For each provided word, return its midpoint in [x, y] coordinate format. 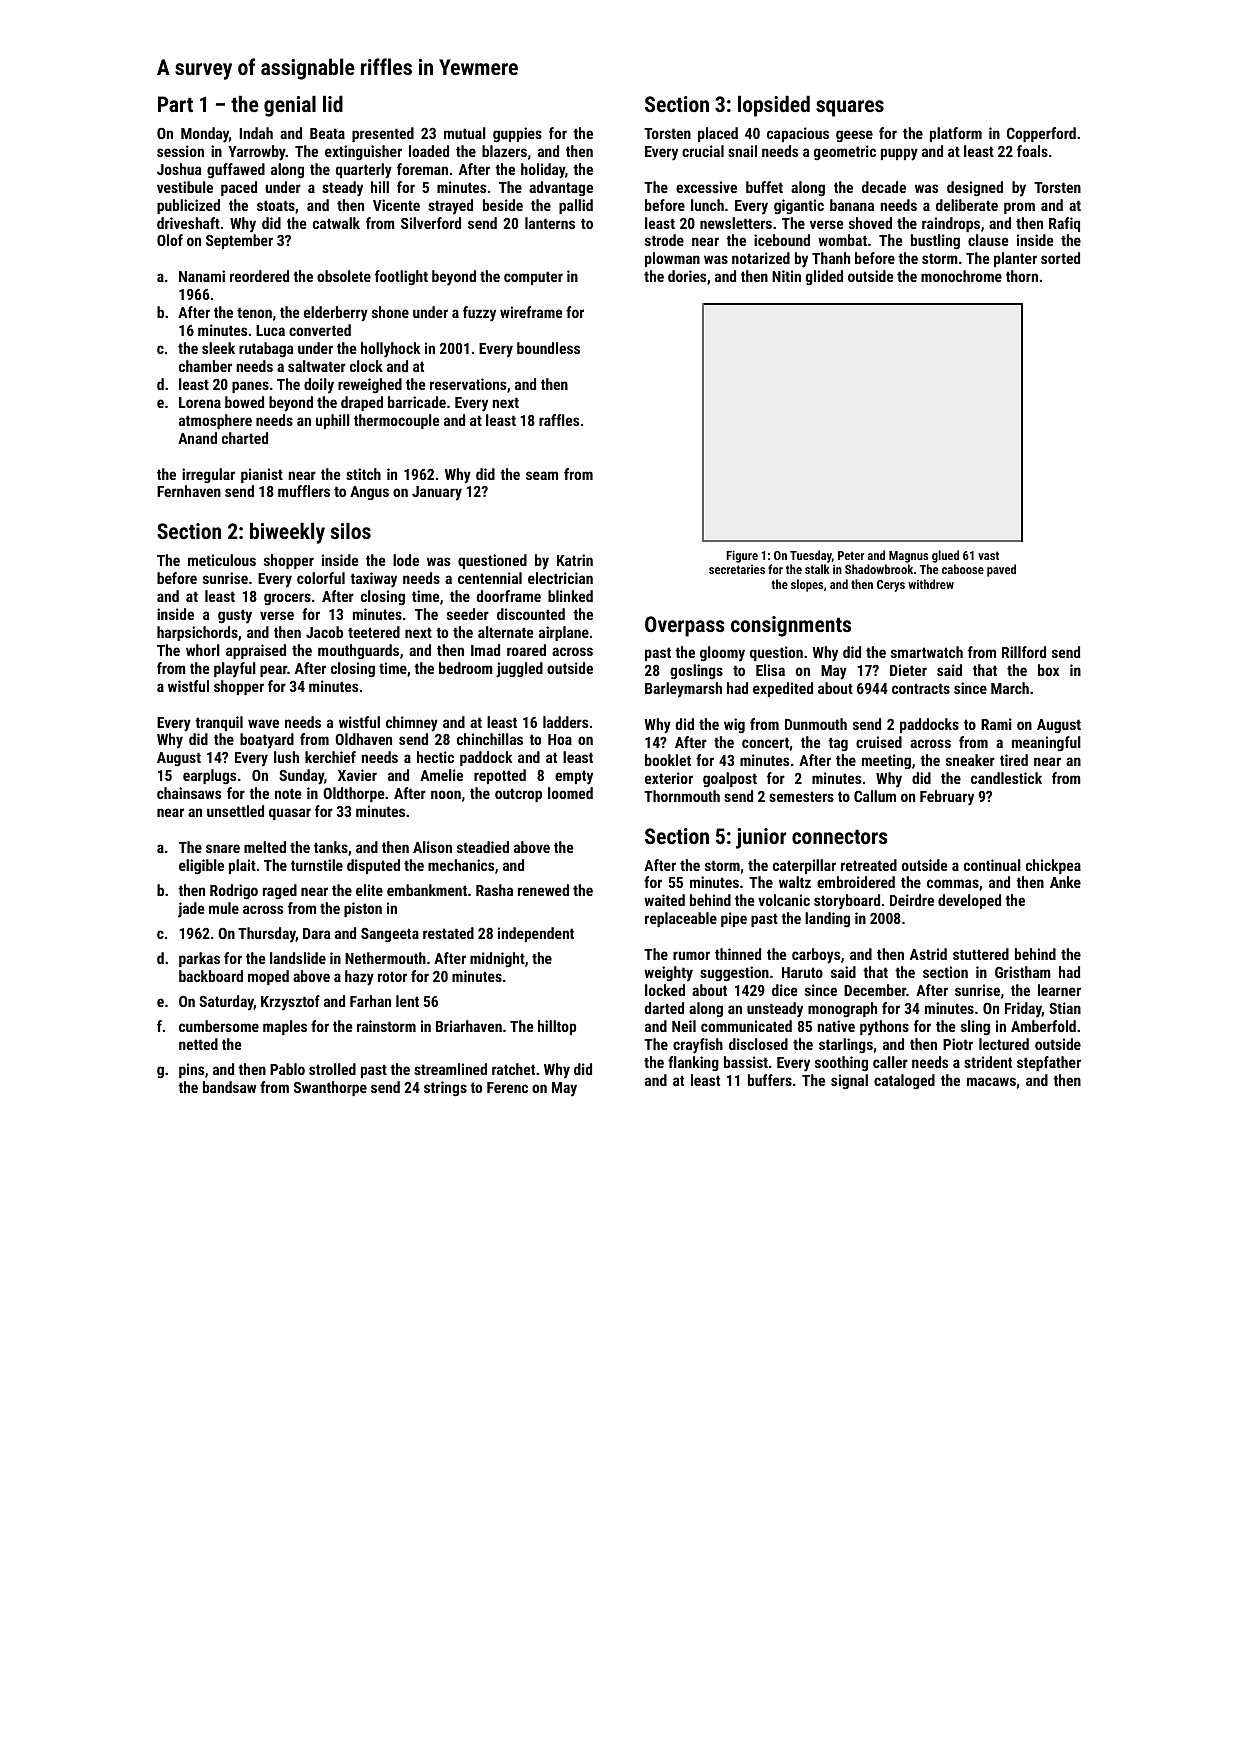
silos [351, 530]
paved [1001, 570]
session [180, 151]
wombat [842, 240]
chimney [412, 724]
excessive [706, 187]
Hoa [560, 739]
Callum [875, 796]
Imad [485, 650]
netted [198, 1044]
